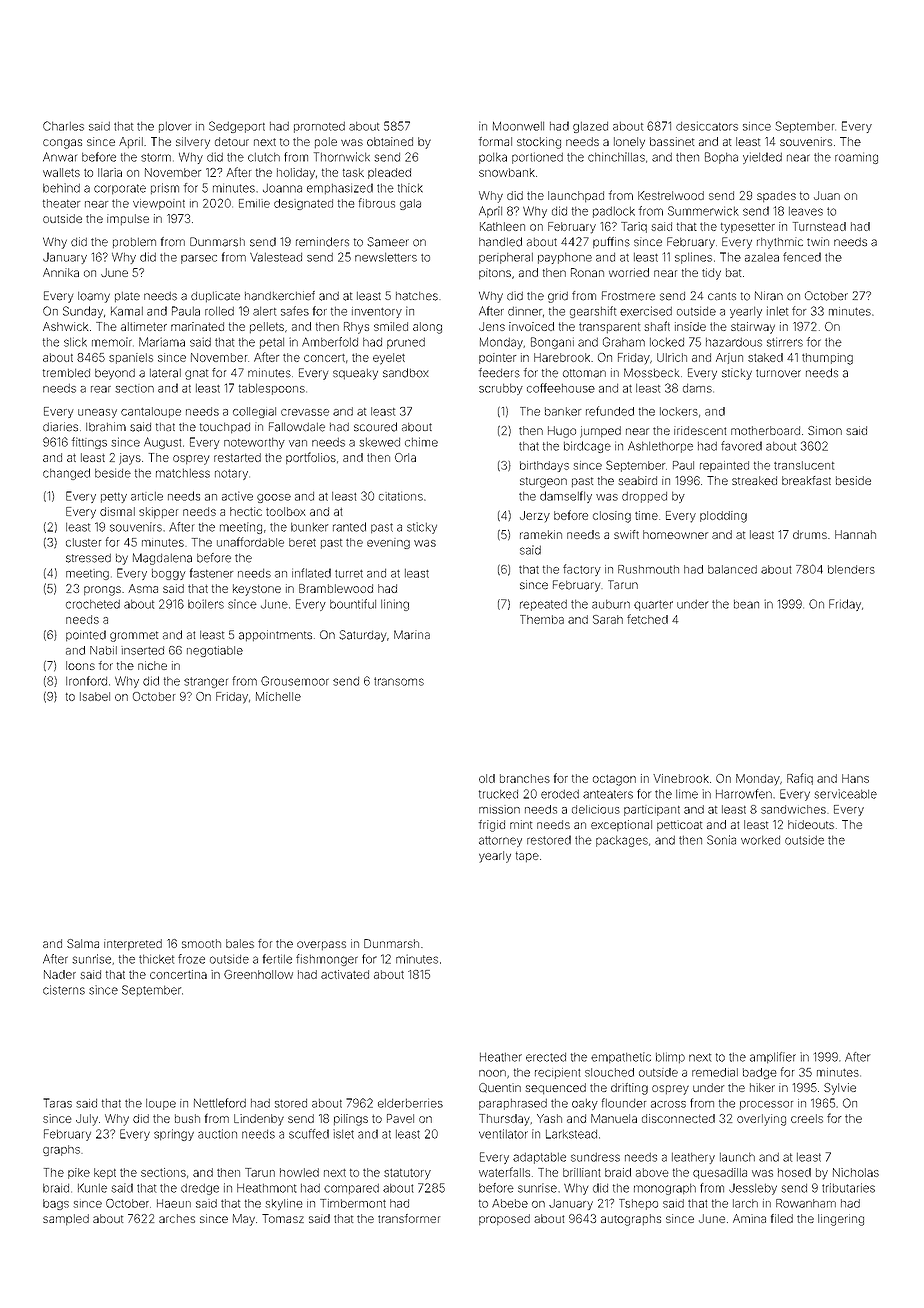 The image size is (924, 1308). What do you see at coordinates (63, 126) in the screenshot?
I see `Charles` at bounding box center [63, 126].
